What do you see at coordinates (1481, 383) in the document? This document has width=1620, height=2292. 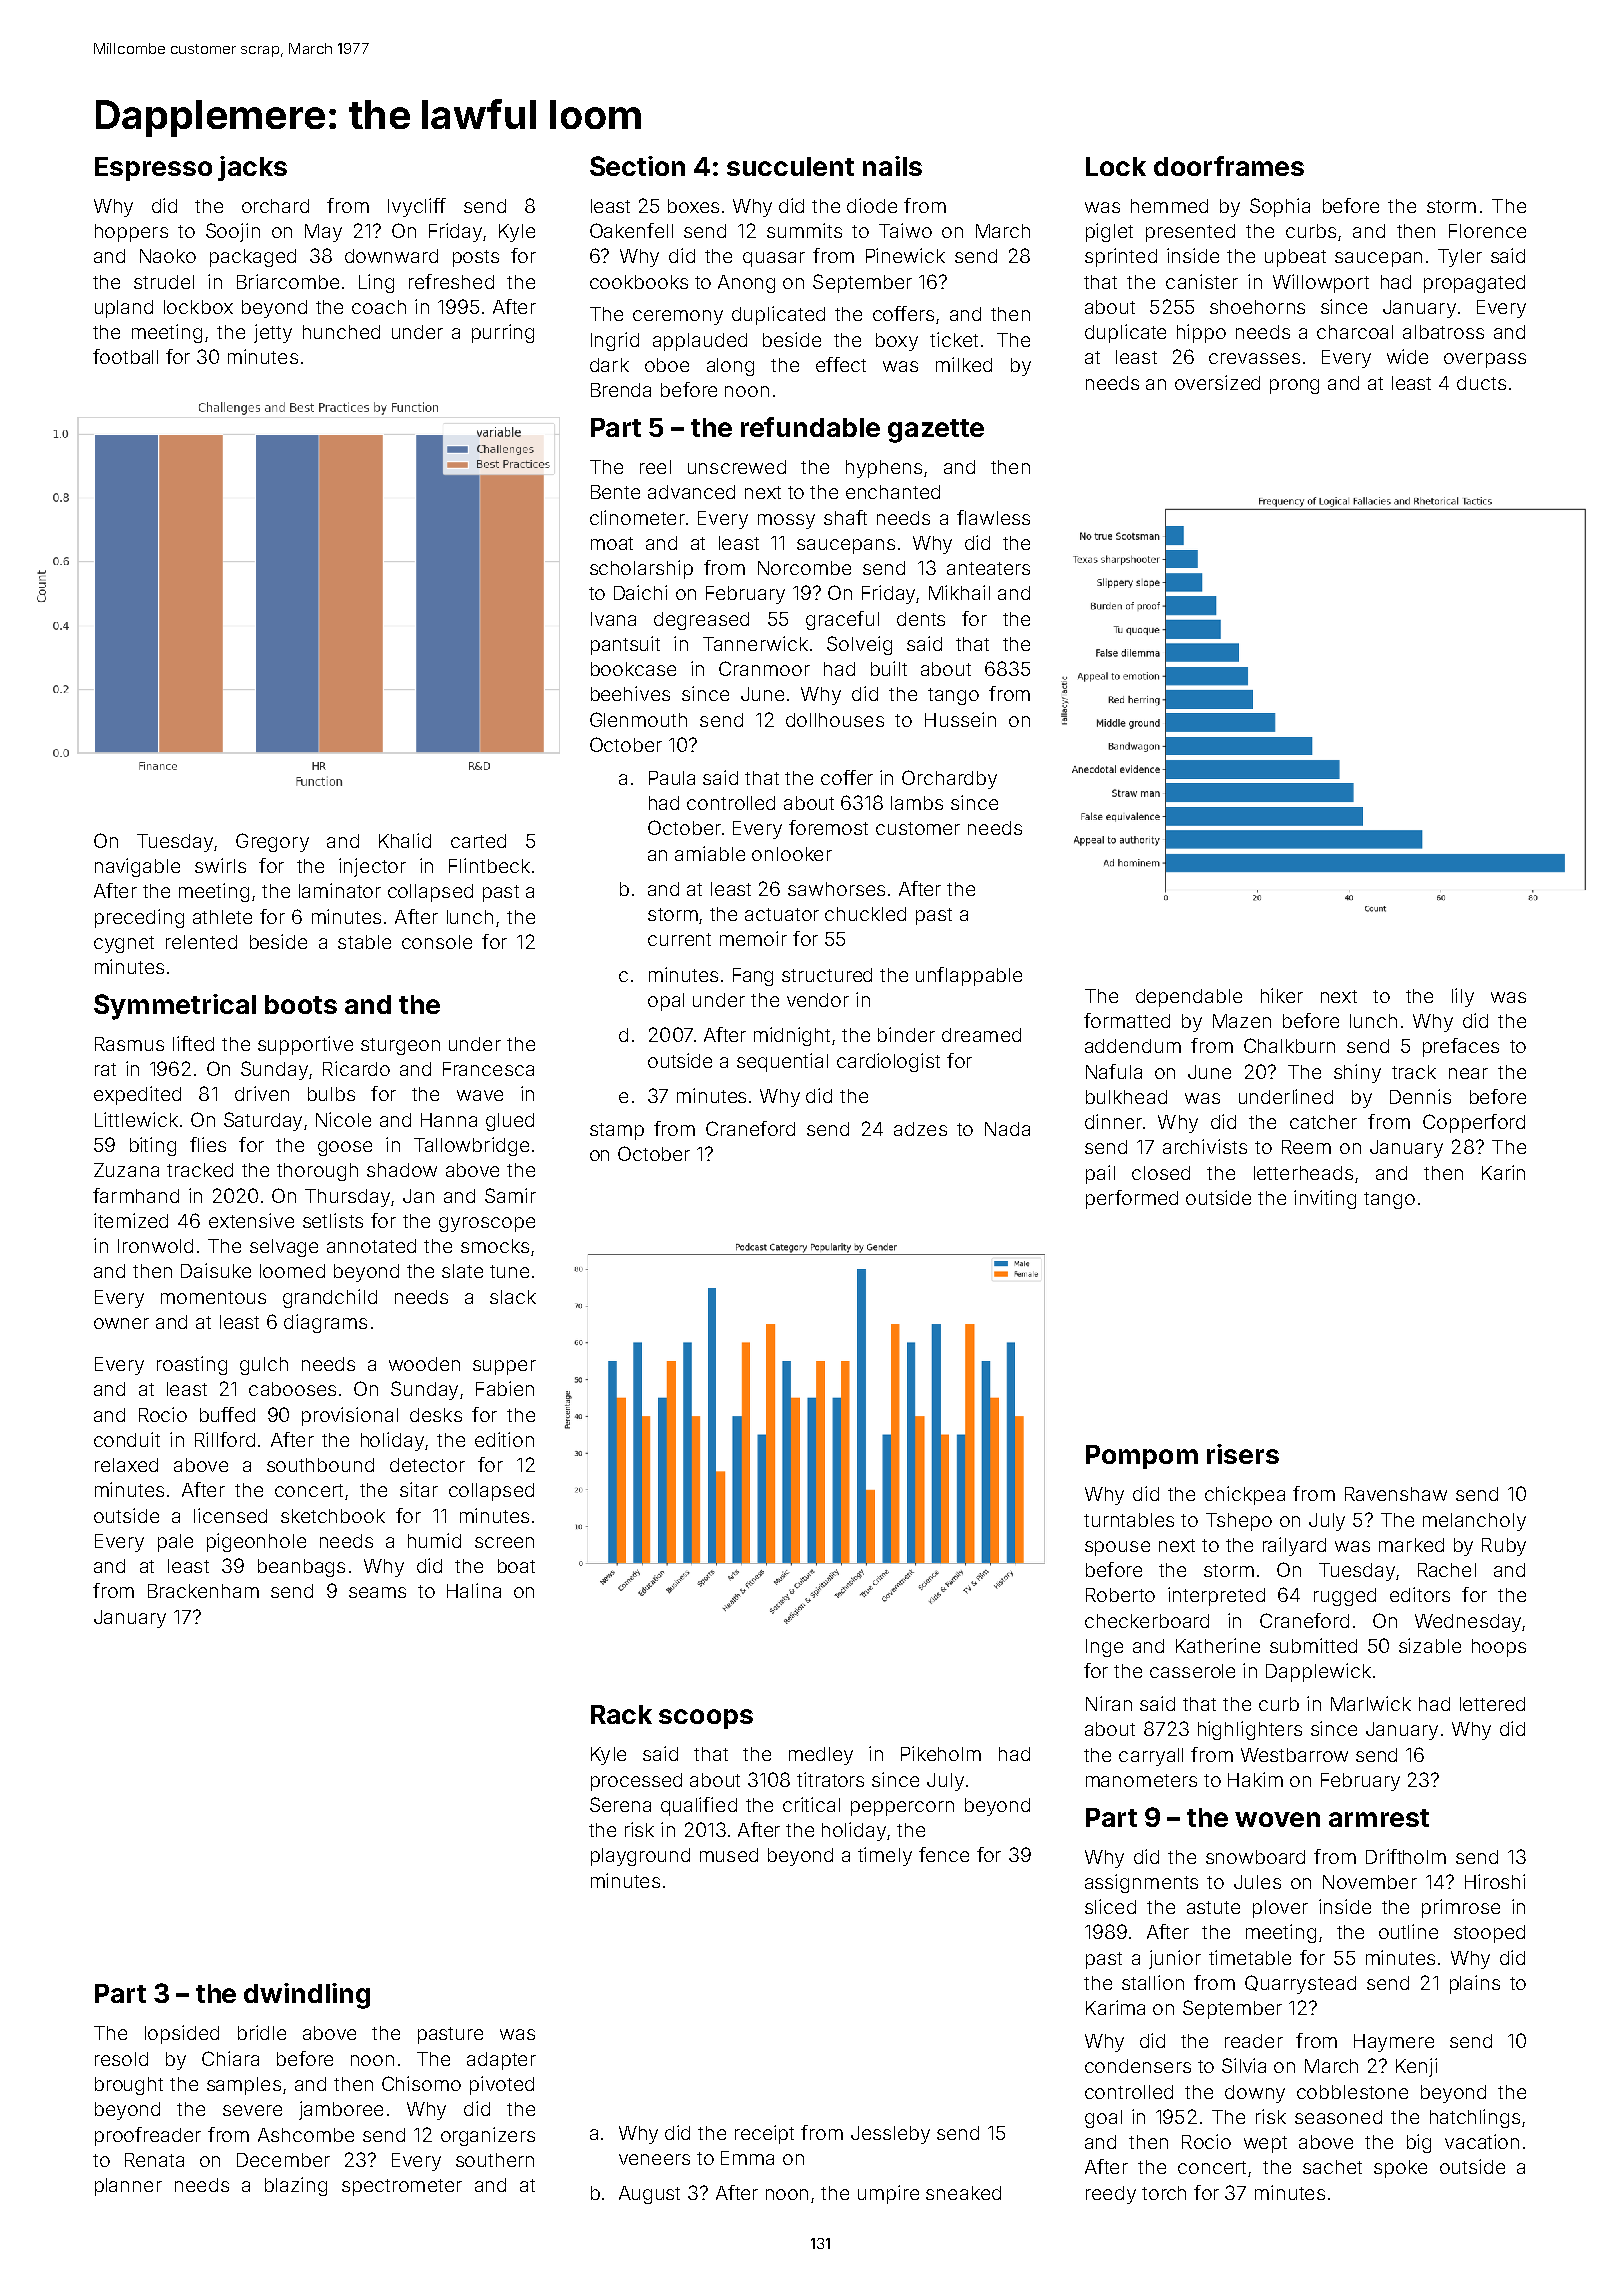 I see `ducts` at bounding box center [1481, 383].
